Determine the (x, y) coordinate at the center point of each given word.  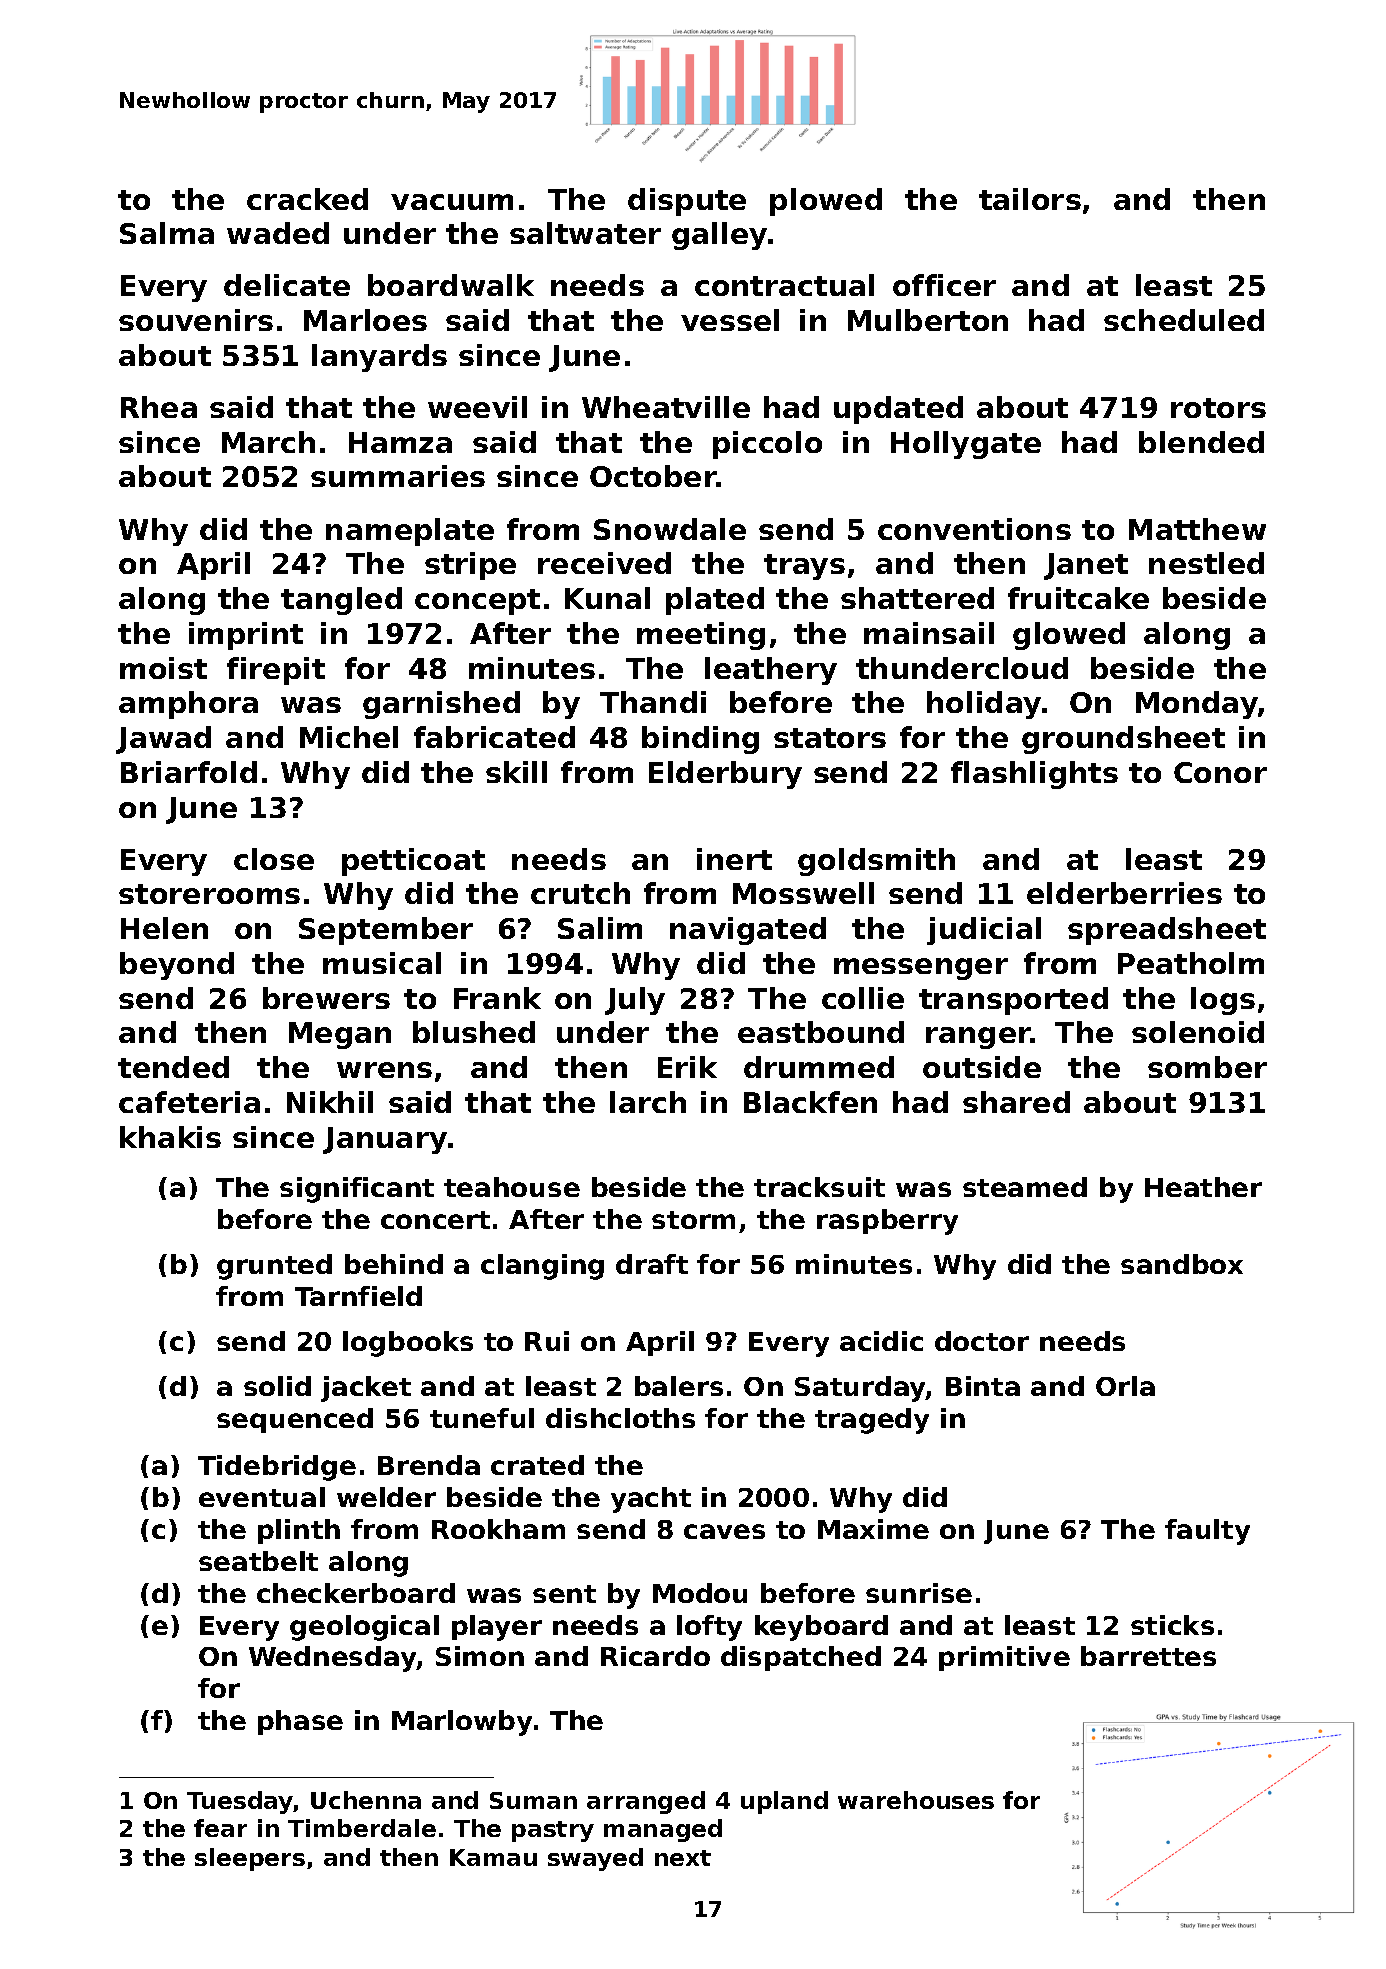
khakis (170, 1137)
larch (648, 1102)
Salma (167, 233)
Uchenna (366, 1800)
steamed (1025, 1187)
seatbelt (258, 1561)
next (683, 1858)
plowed (826, 202)
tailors (1030, 199)
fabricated (494, 737)
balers (679, 1386)
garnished (441, 705)
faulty (1207, 1532)
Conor (1220, 772)
